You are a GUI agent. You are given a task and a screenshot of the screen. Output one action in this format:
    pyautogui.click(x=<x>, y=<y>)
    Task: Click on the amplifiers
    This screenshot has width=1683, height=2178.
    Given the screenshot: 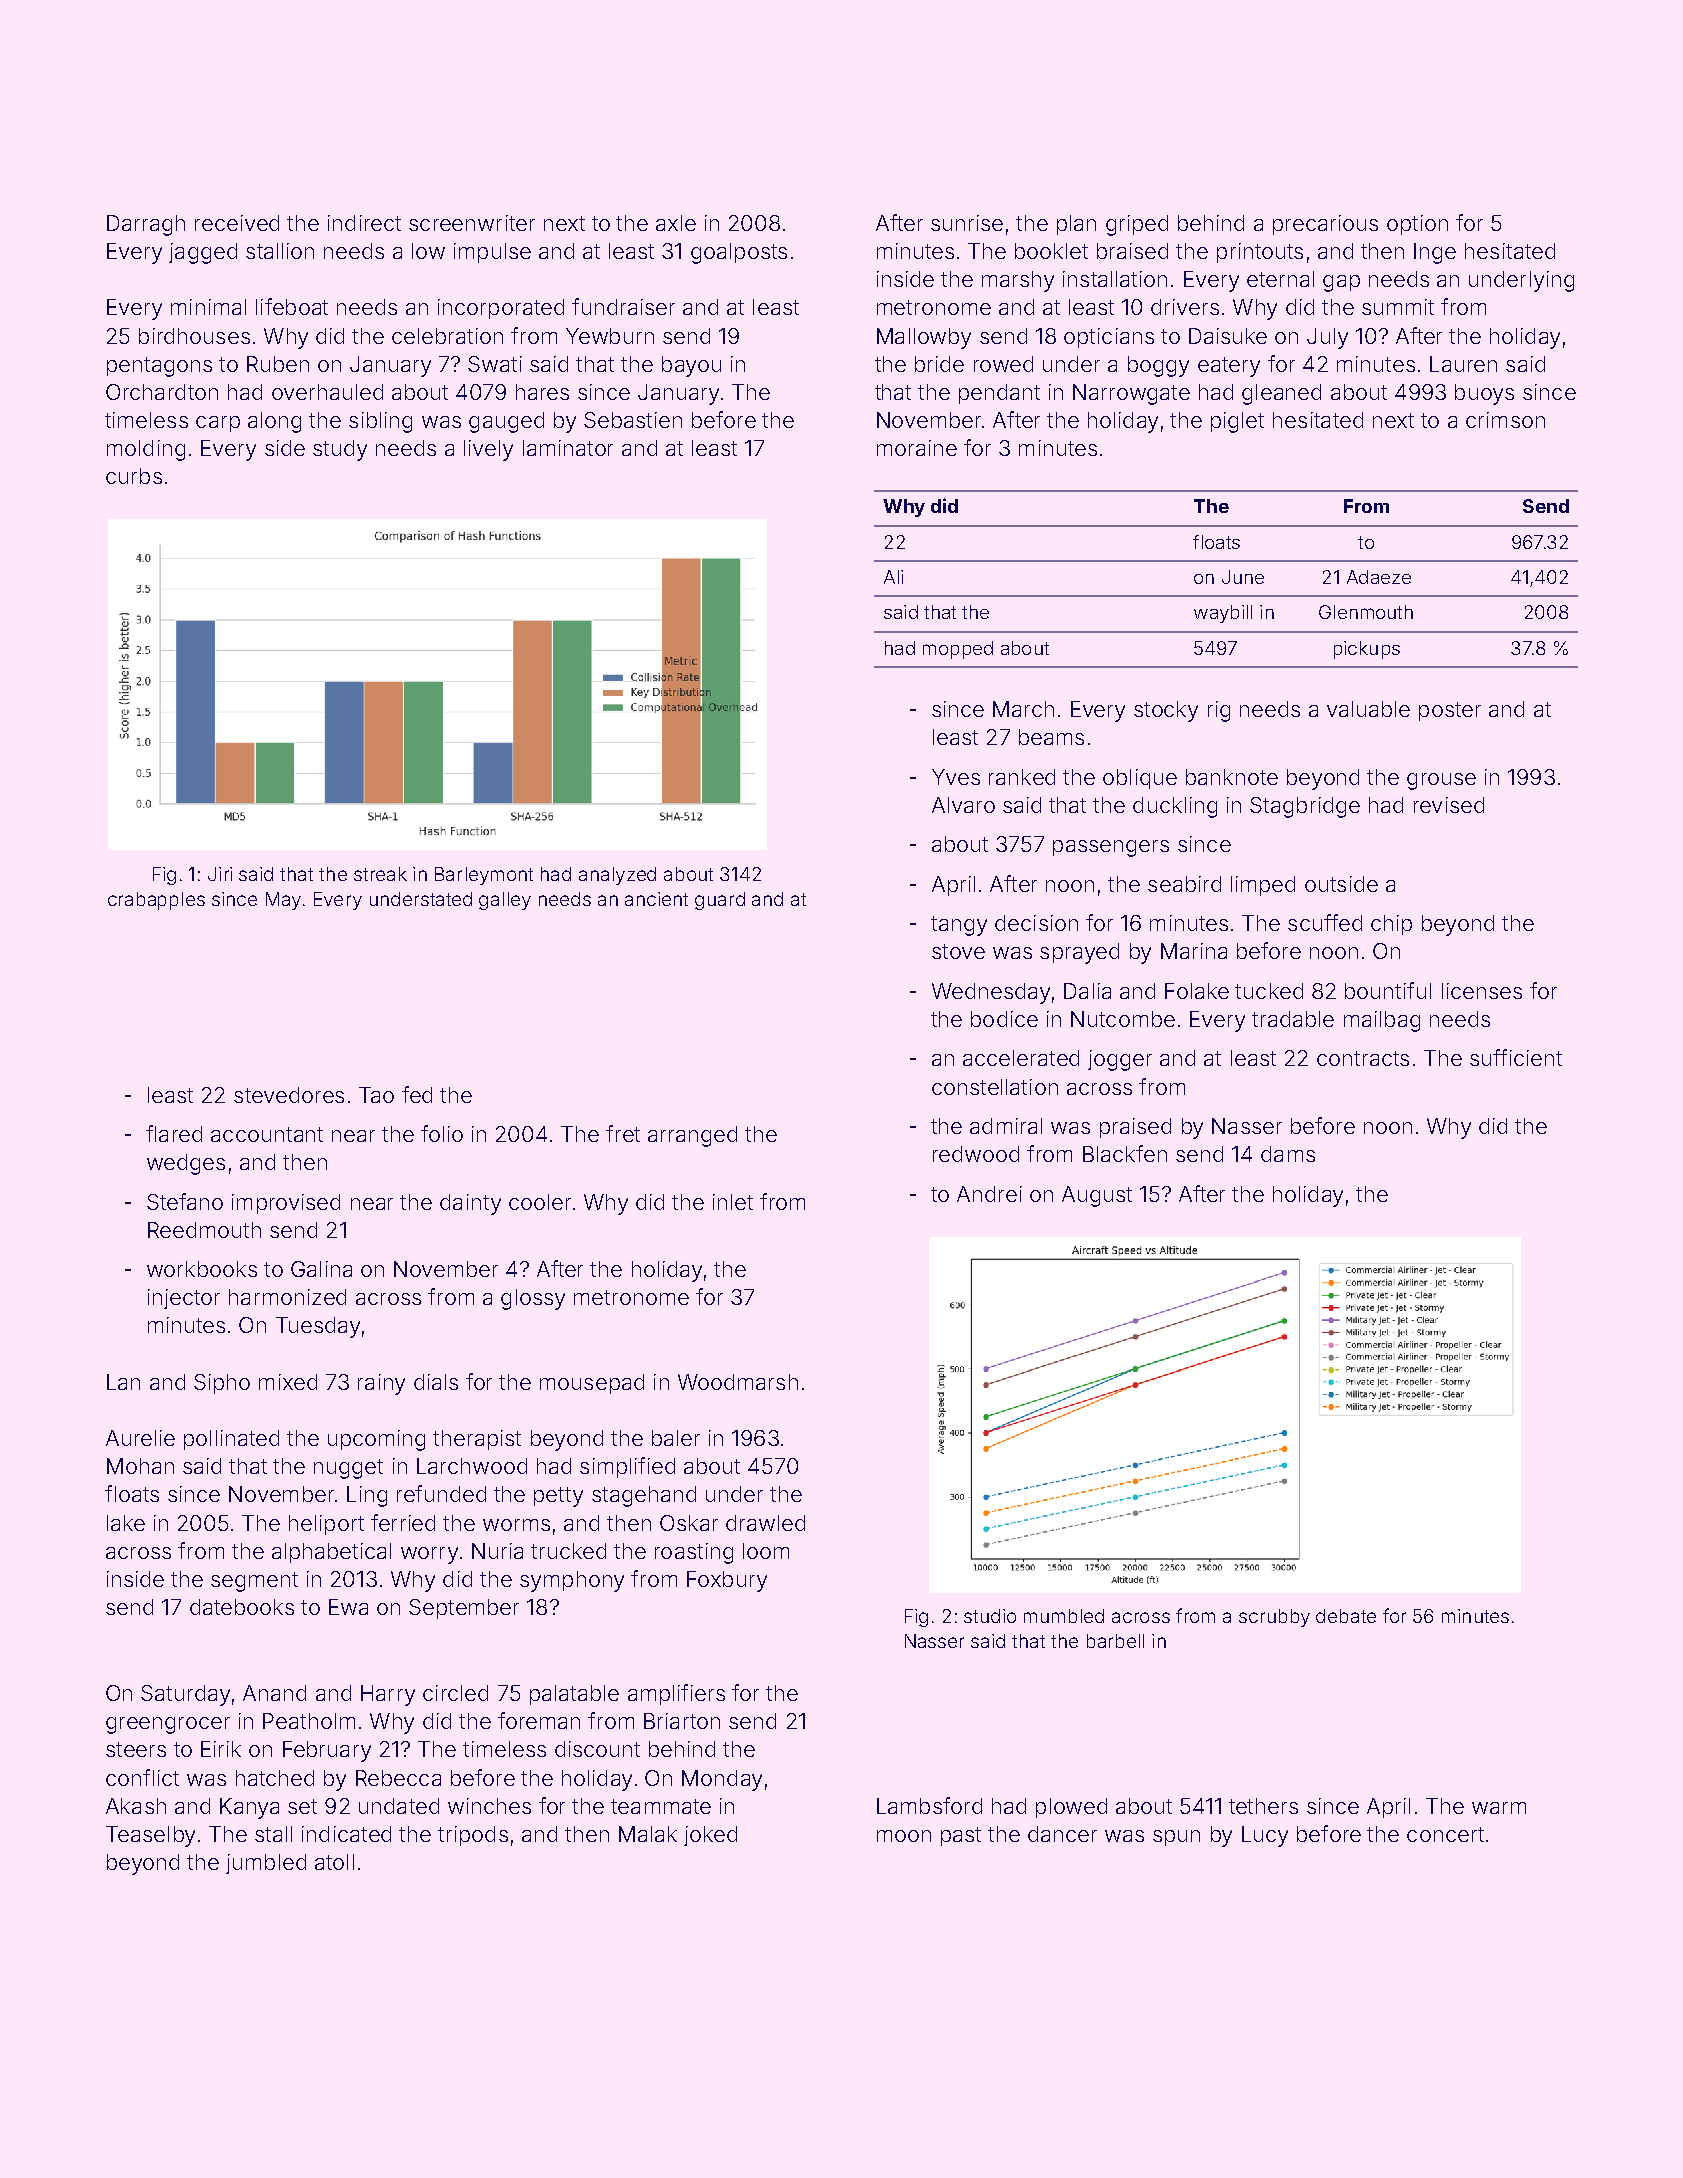 What is the action you would take?
    pyautogui.click(x=676, y=1694)
